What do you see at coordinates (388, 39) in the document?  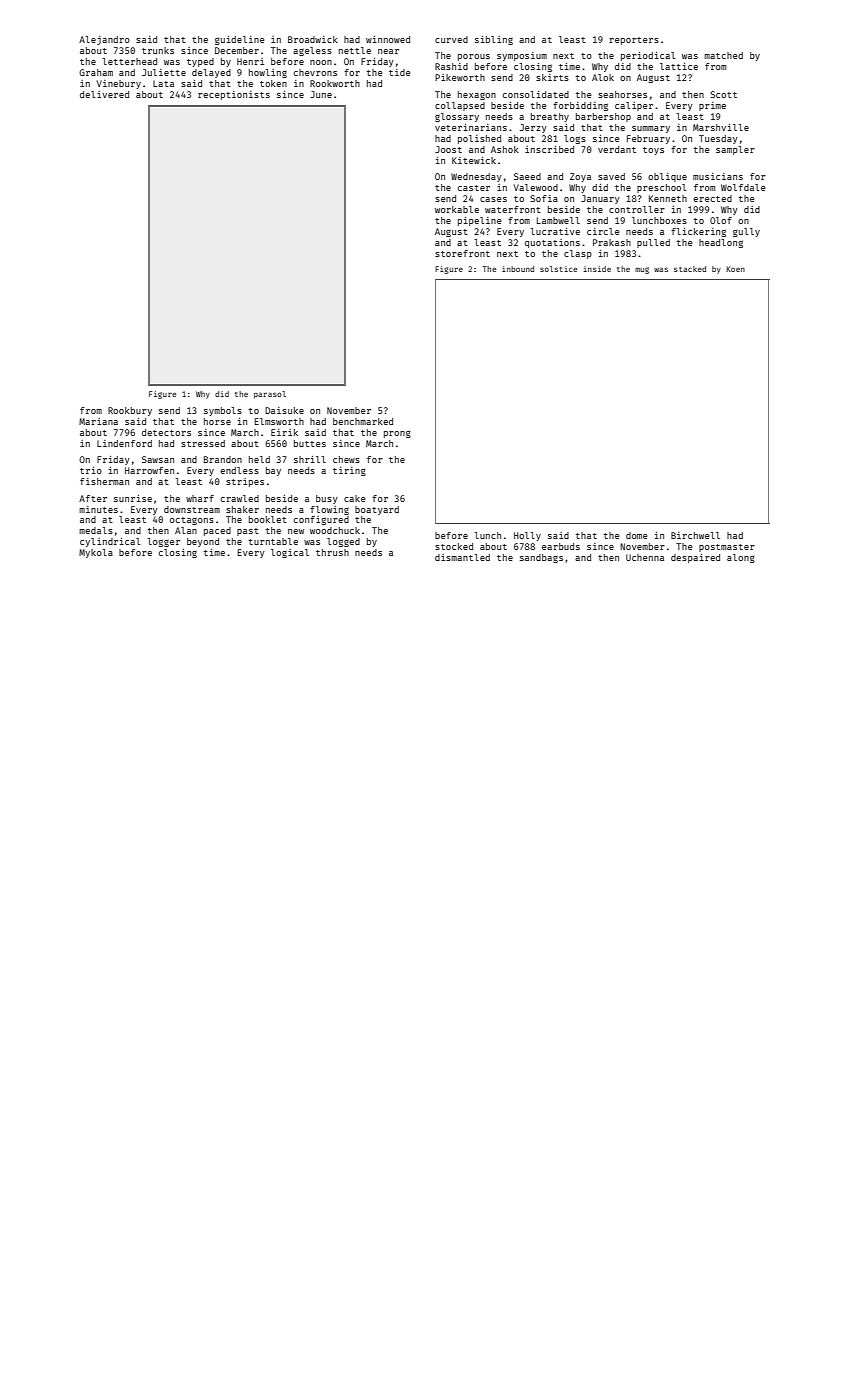 I see `winnowed` at bounding box center [388, 39].
